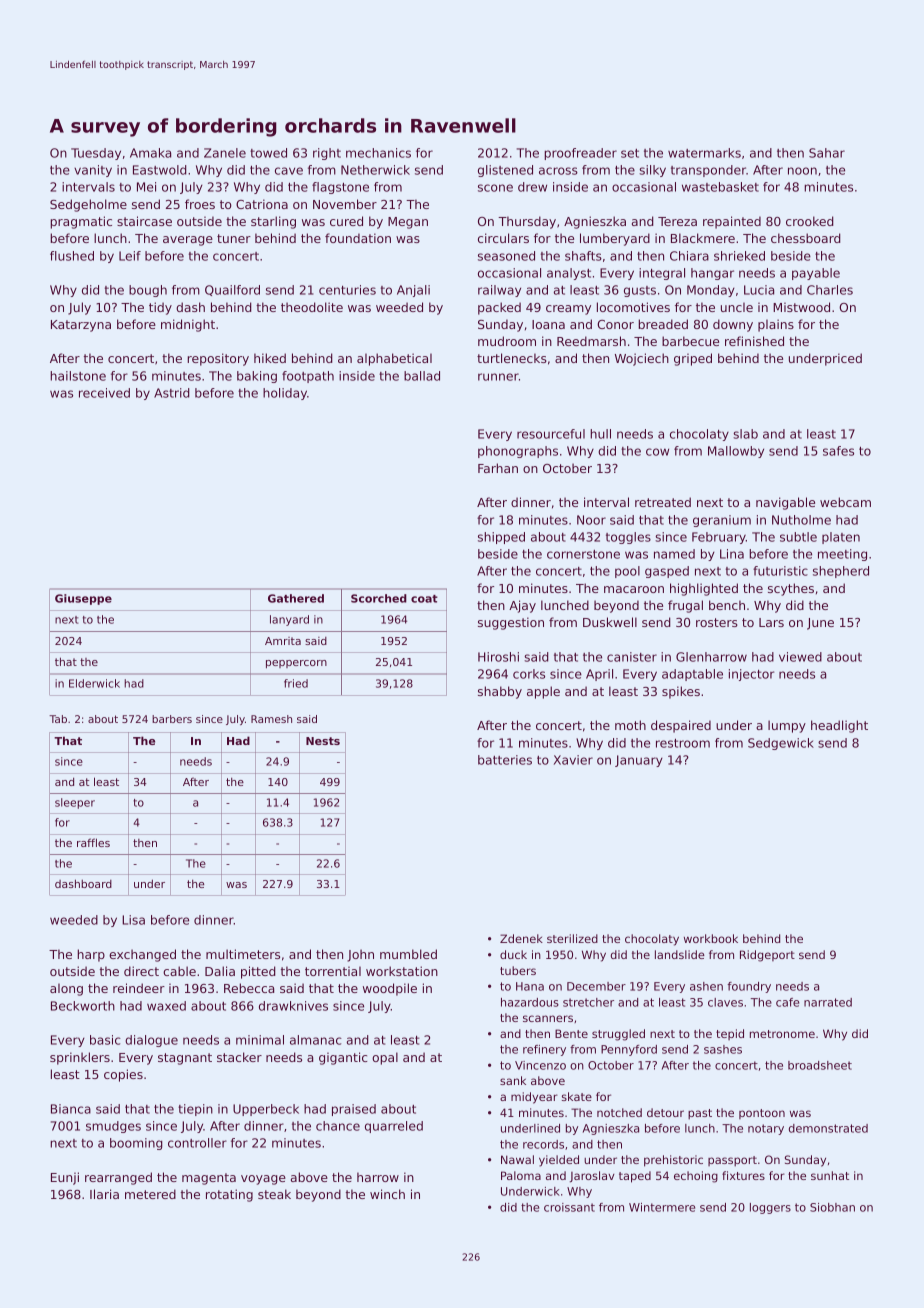 The width and height of the screenshot is (924, 1308). I want to click on narrated, so click(828, 1002).
